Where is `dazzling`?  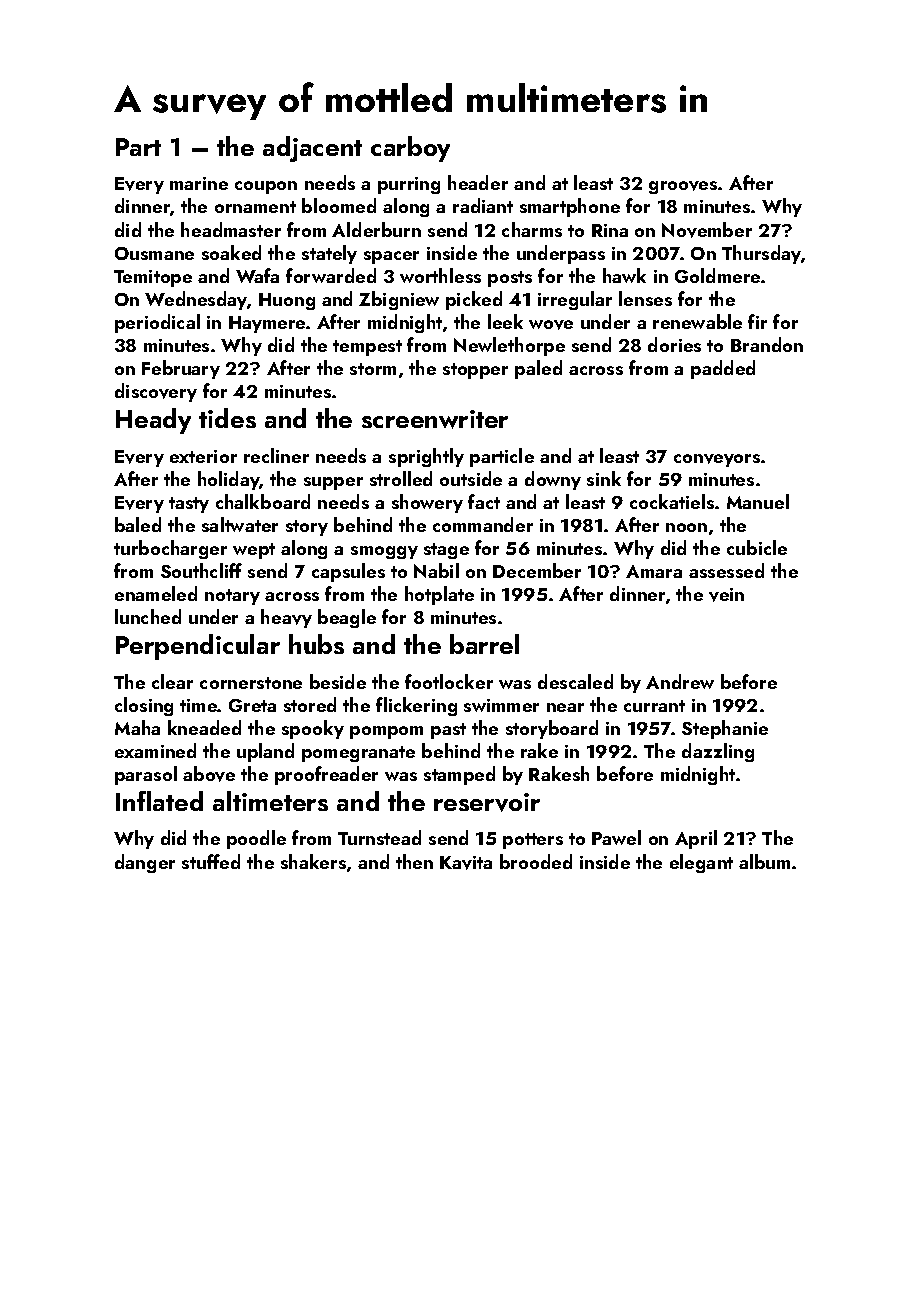 dazzling is located at coordinates (718, 752).
